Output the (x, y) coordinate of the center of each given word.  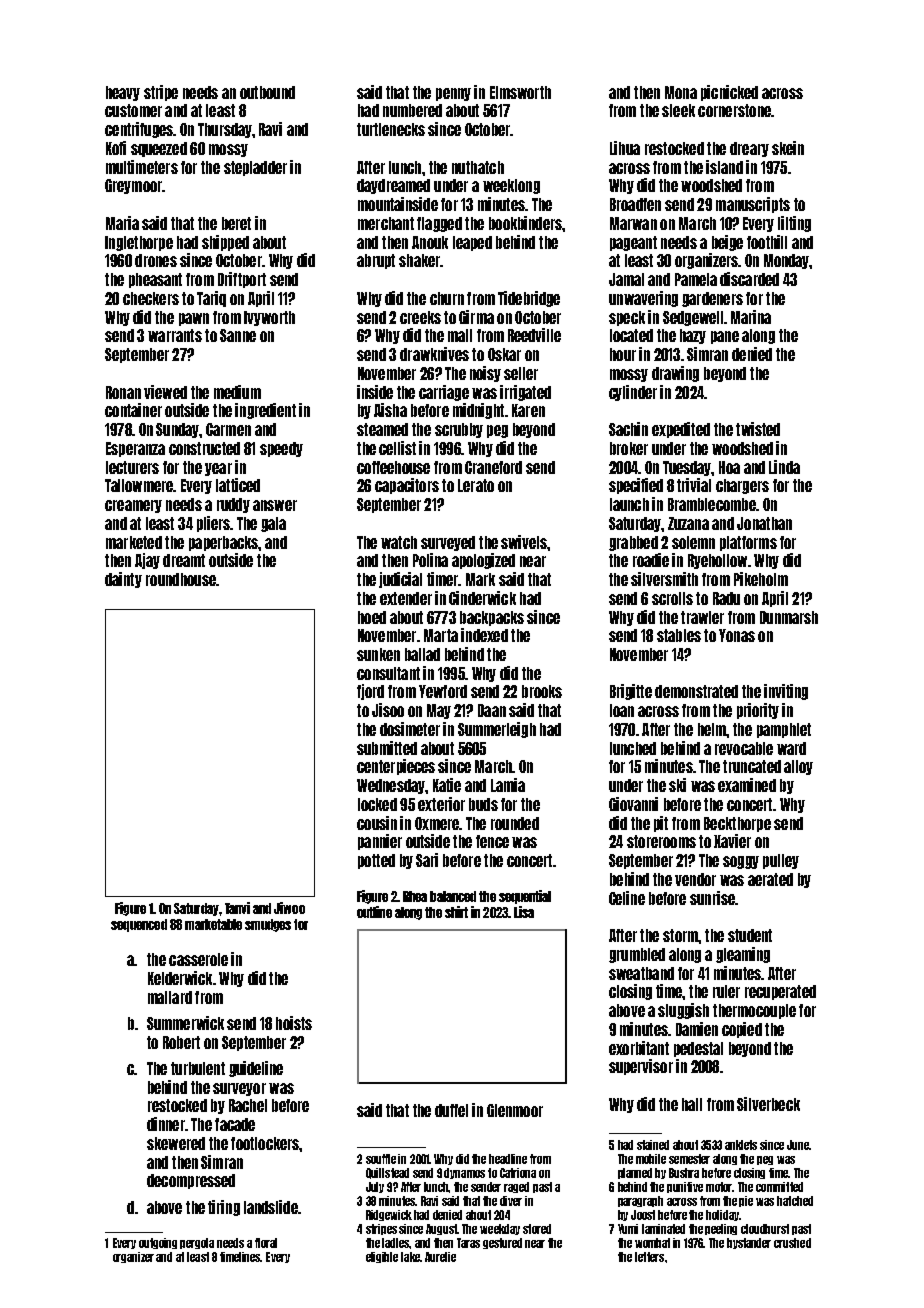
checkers (151, 298)
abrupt (376, 261)
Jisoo (388, 710)
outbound (267, 92)
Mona (681, 92)
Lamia (508, 785)
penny (453, 94)
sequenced (139, 925)
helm (712, 729)
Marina (751, 317)
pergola (197, 1243)
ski (677, 785)
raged (516, 1187)
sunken (378, 654)
